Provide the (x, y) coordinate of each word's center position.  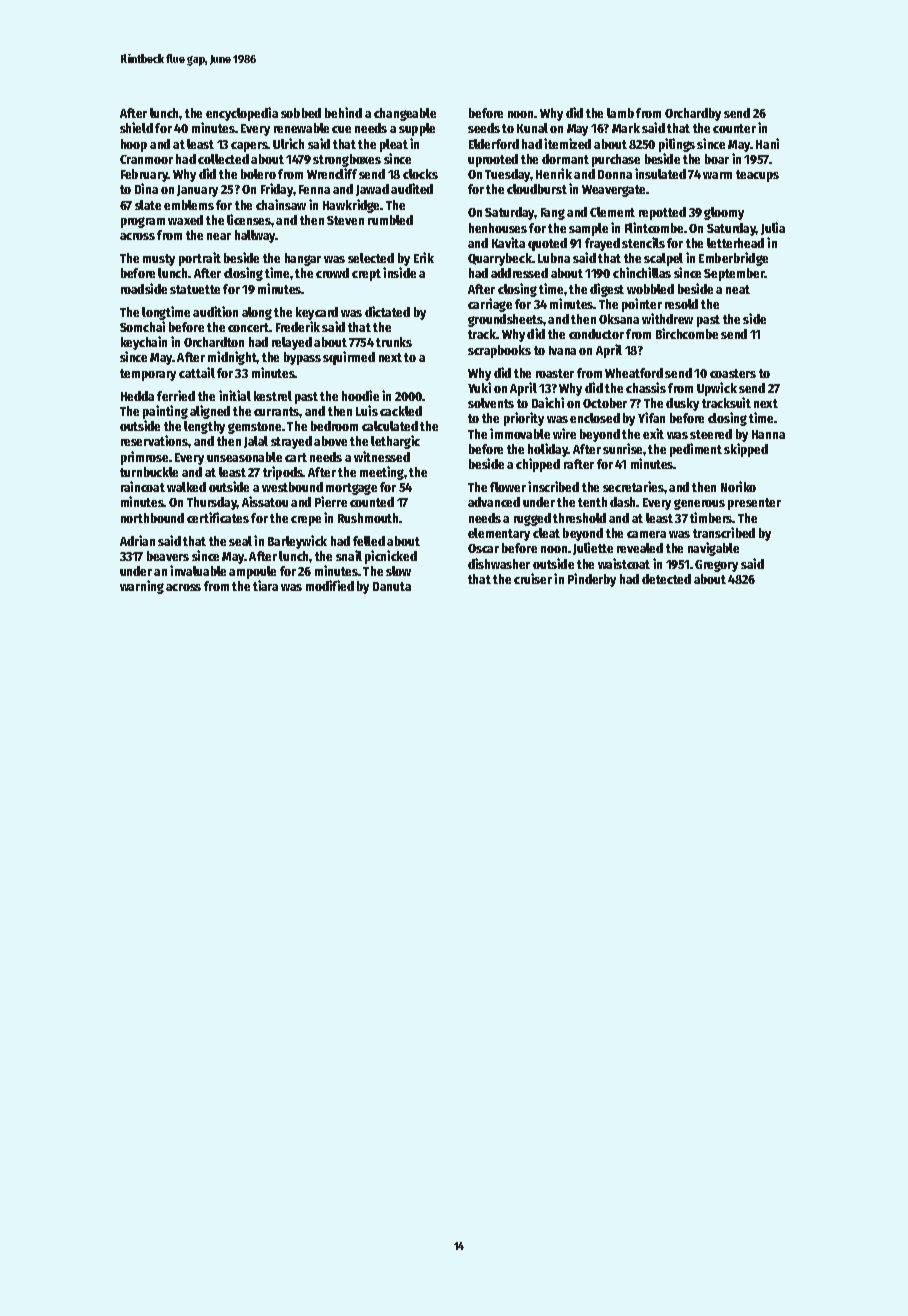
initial (235, 395)
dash (623, 502)
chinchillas (642, 272)
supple (417, 129)
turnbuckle (149, 472)
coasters (733, 373)
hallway (255, 236)
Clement (612, 212)
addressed (519, 273)
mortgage (351, 489)
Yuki (479, 387)
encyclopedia (242, 114)
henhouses (498, 228)
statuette (195, 289)
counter (734, 128)
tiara (265, 585)
